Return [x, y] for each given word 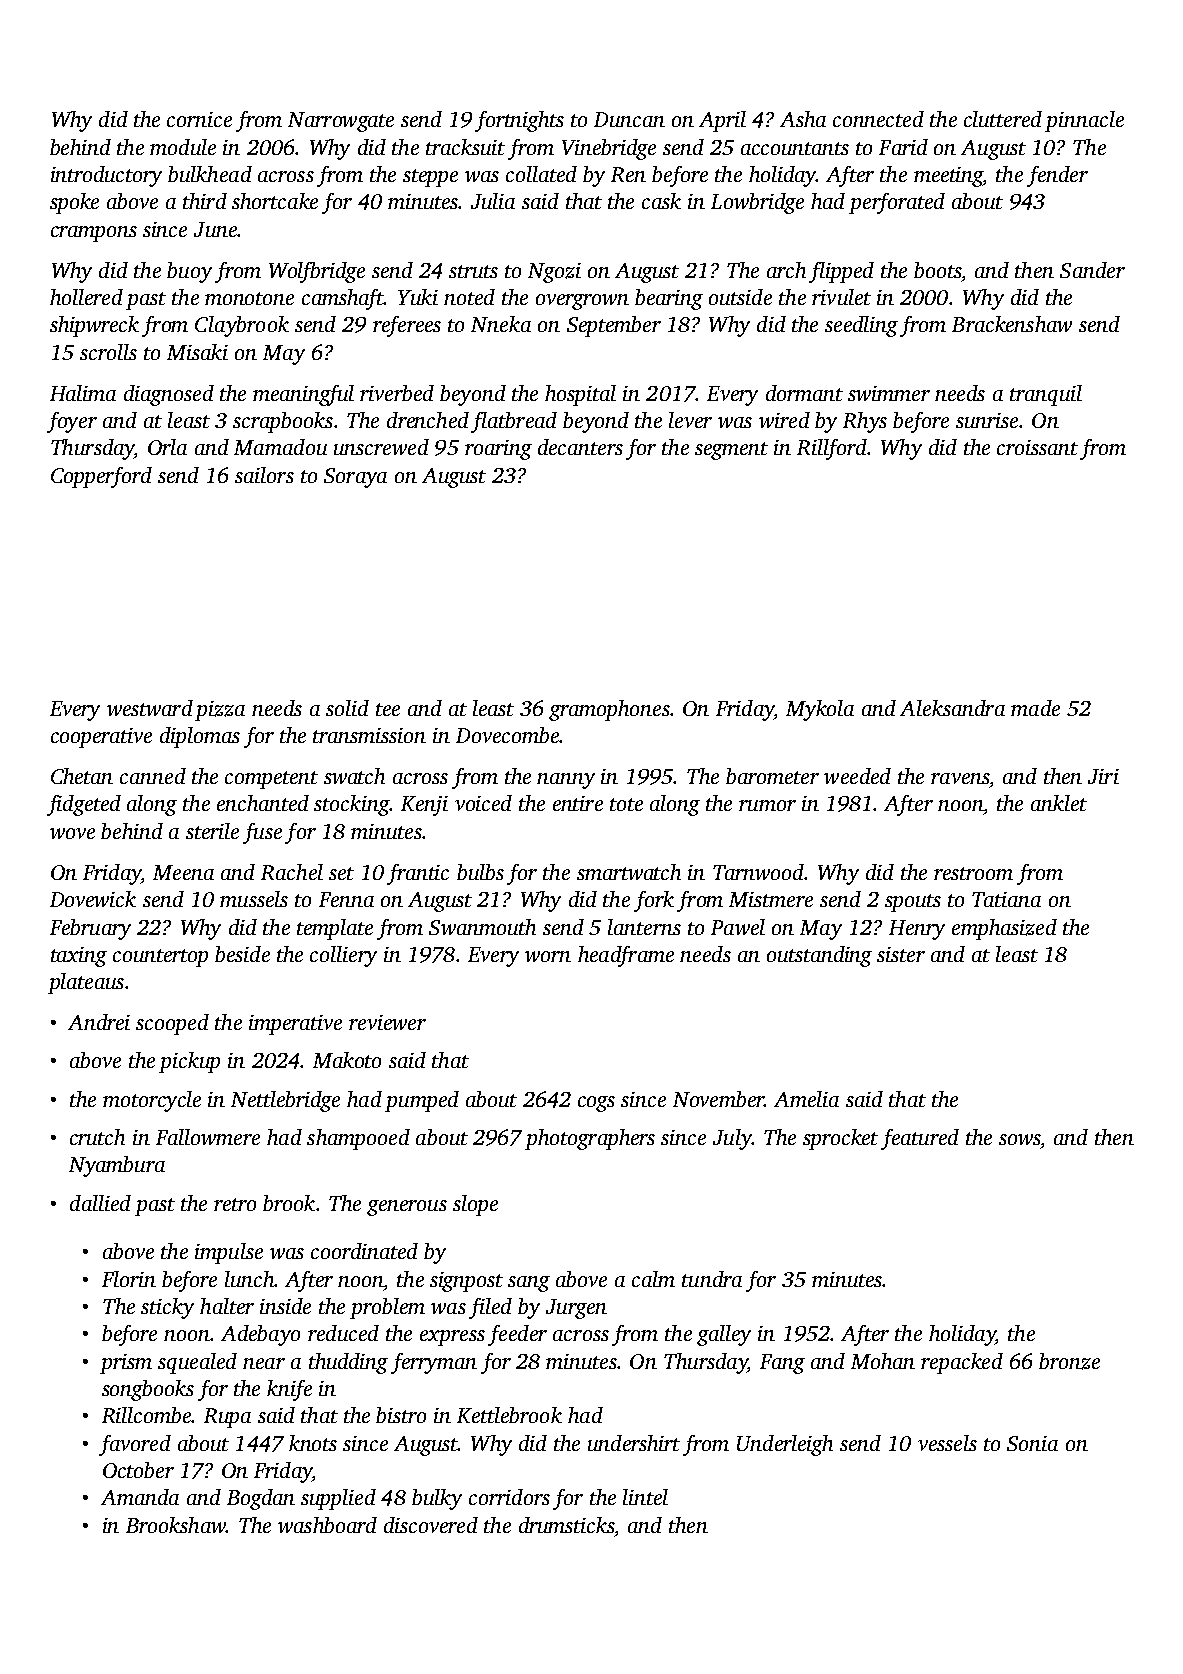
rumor [767, 805]
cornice [199, 119]
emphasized [1004, 929]
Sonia [1032, 1443]
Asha [803, 119]
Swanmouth [482, 927]
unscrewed [381, 447]
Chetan [82, 776]
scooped [172, 1024]
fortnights [519, 121]
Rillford [832, 449]
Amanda [140, 1497]
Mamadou [280, 447]
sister [901, 954]
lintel [645, 1497]
